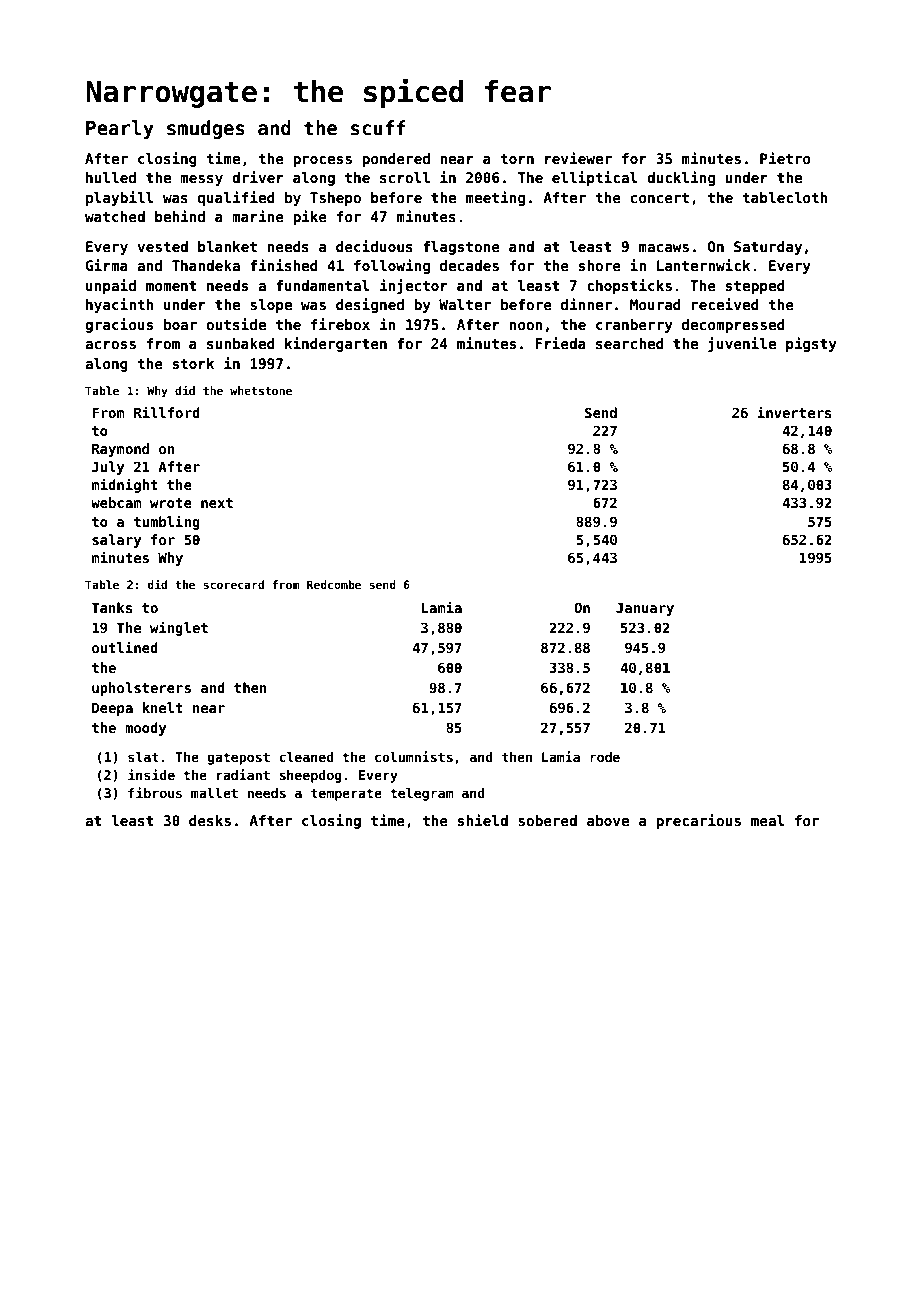  I want to click on Rillford, so click(167, 412).
